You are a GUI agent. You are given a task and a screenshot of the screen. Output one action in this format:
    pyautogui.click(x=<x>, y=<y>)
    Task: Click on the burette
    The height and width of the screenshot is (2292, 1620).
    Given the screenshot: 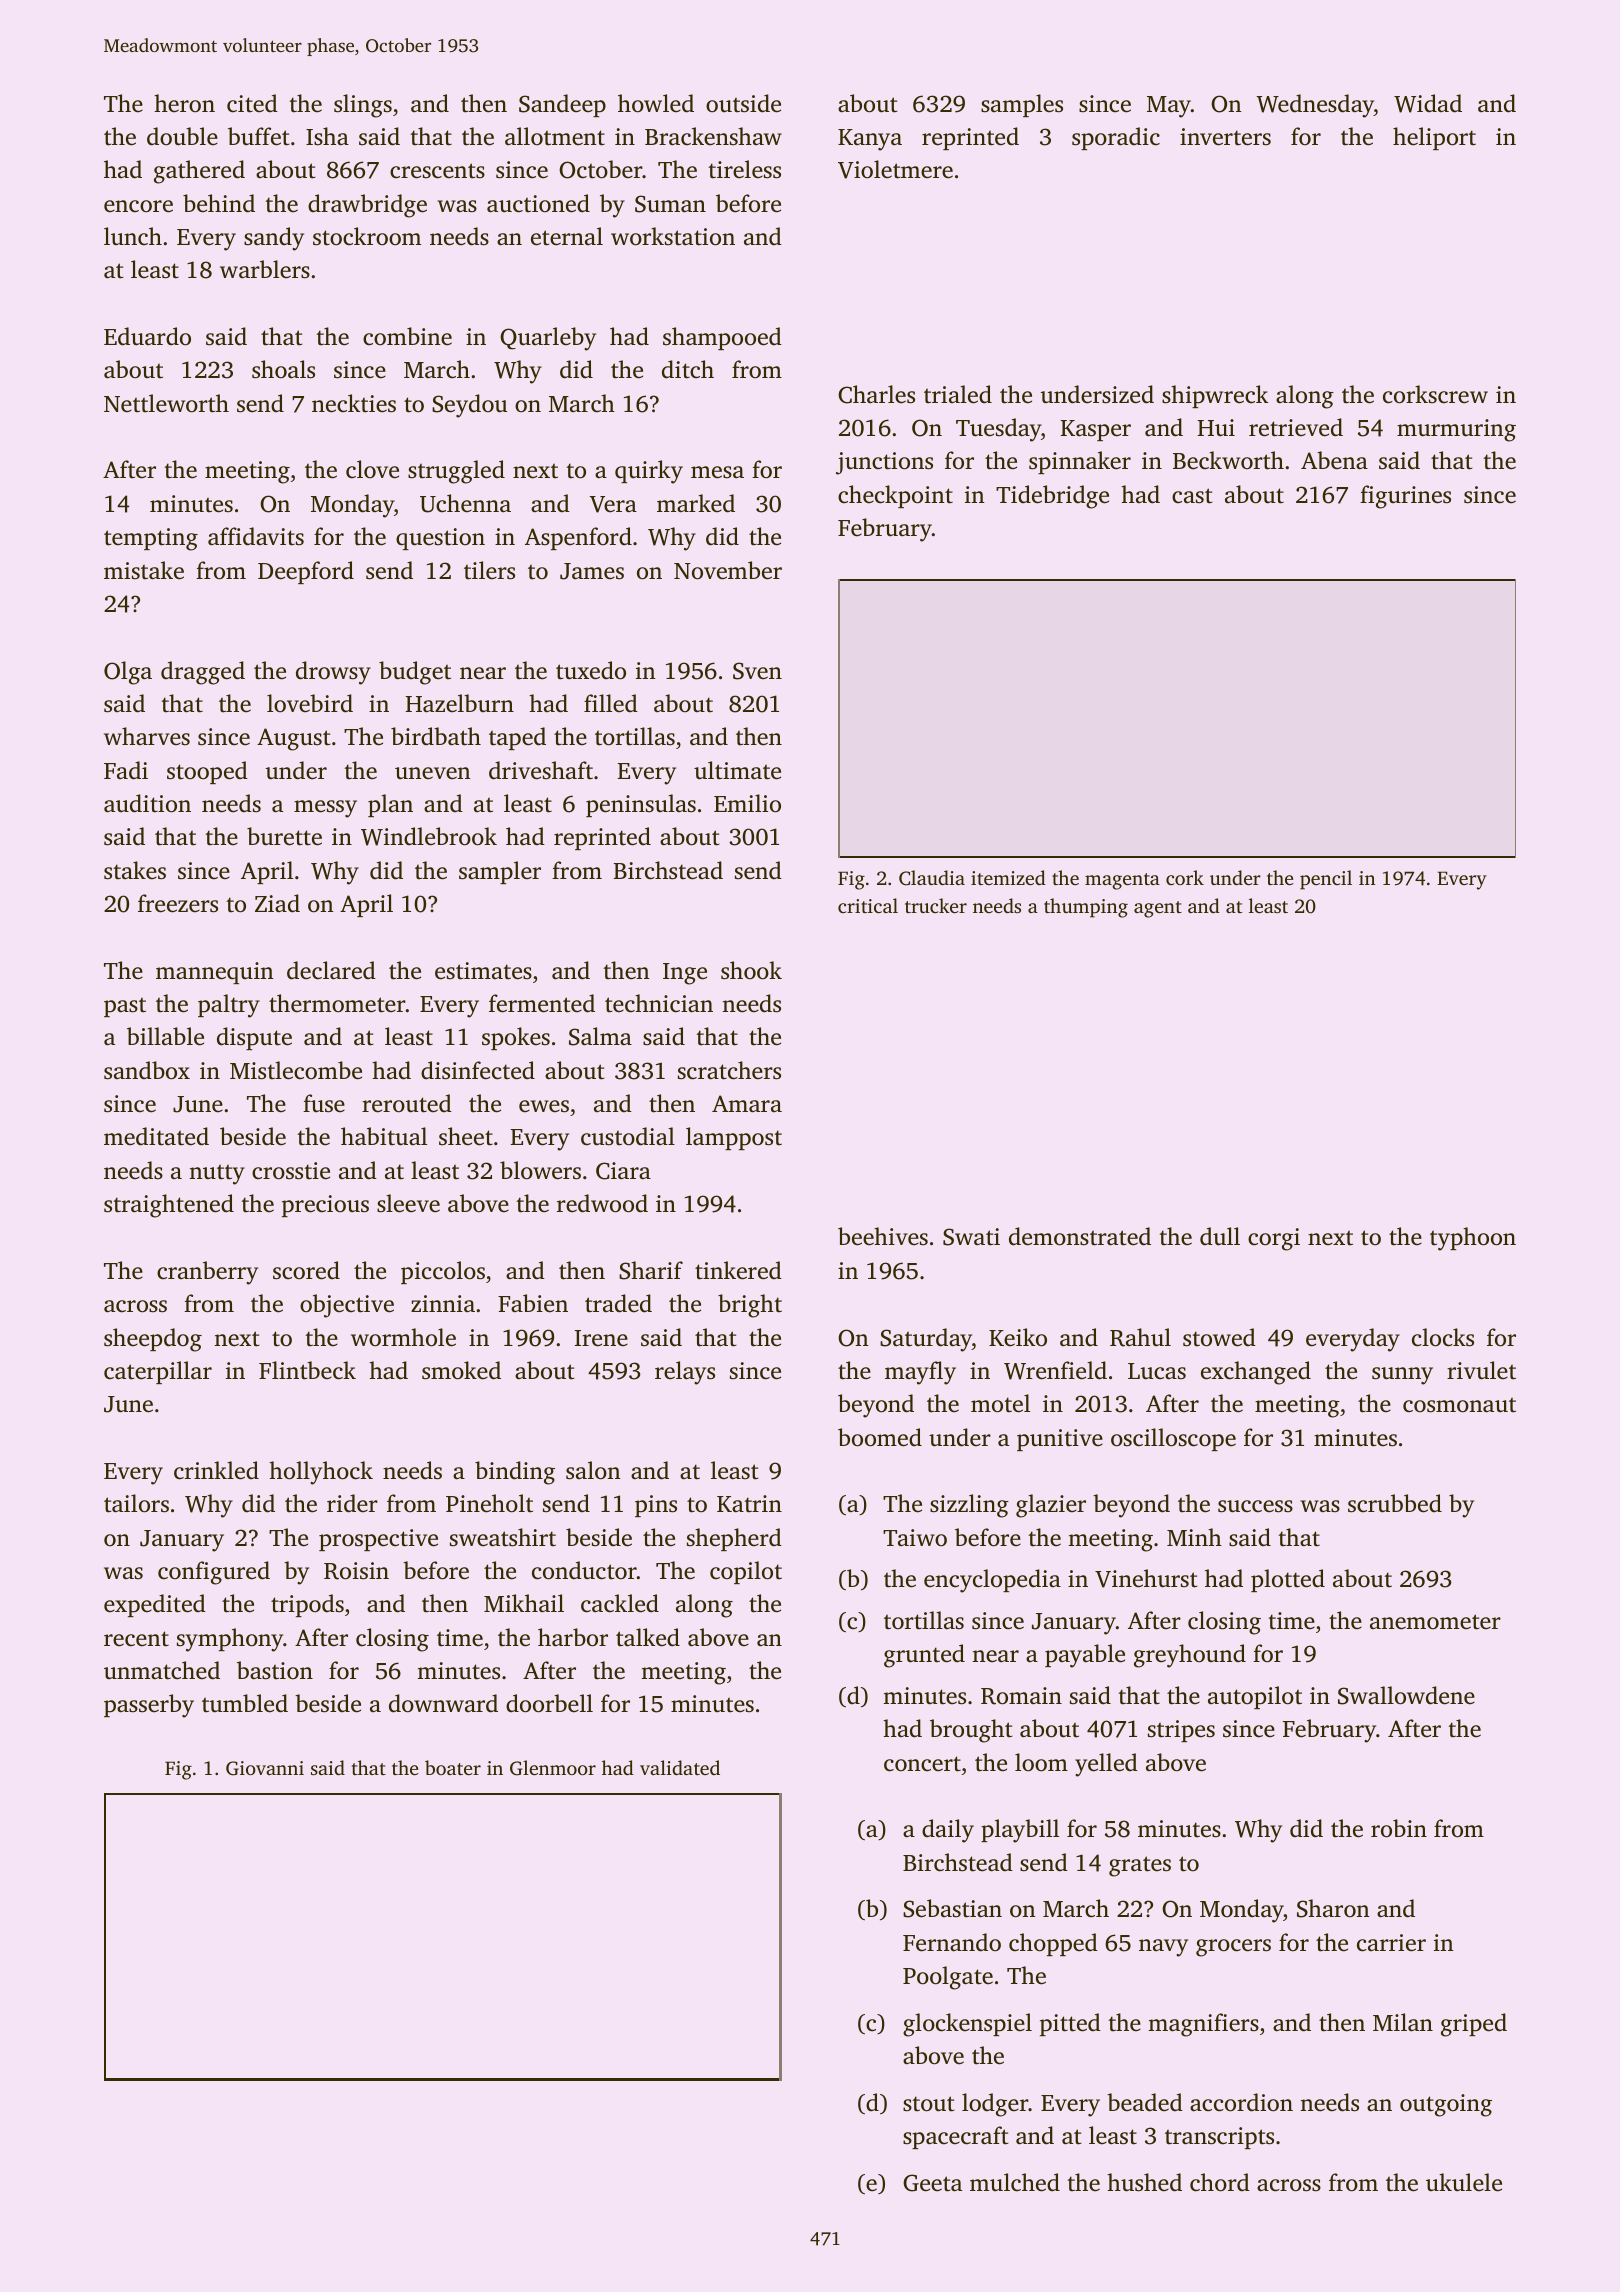 What is the action you would take?
    pyautogui.click(x=284, y=836)
